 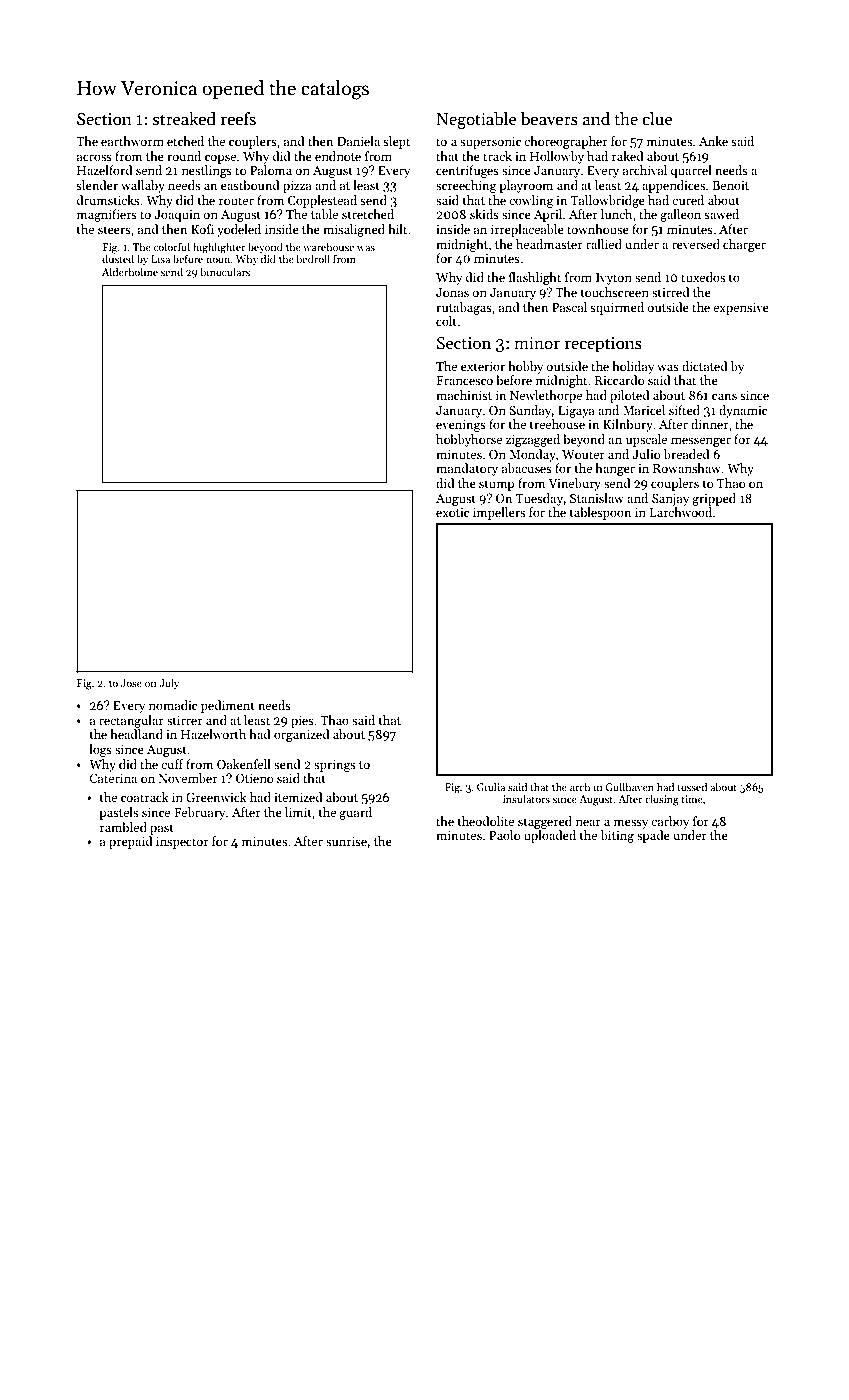 What do you see at coordinates (464, 308) in the page?
I see `rutabagas` at bounding box center [464, 308].
